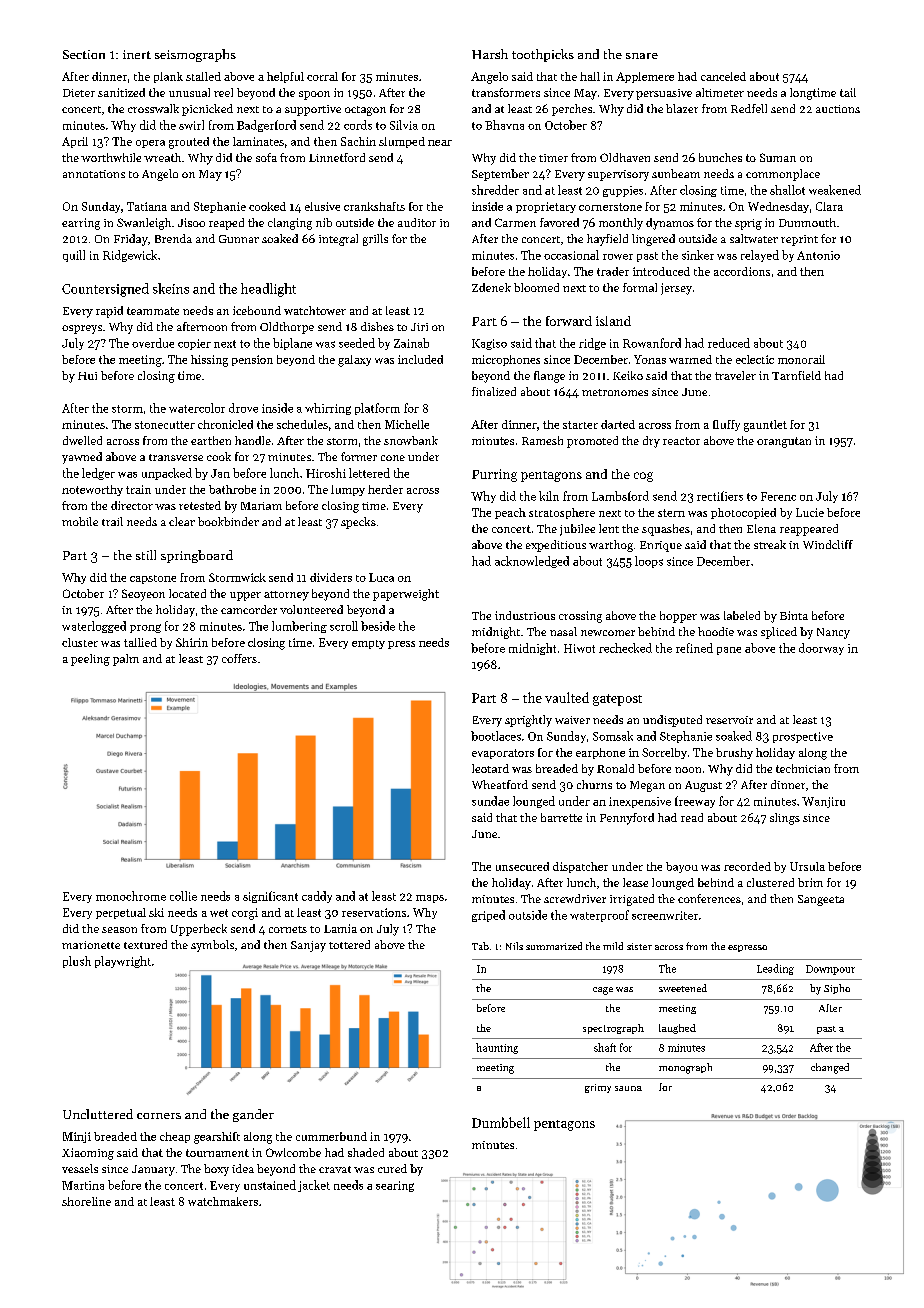  Describe the element at coordinates (628, 1088) in the screenshot. I see `sauna` at that location.
